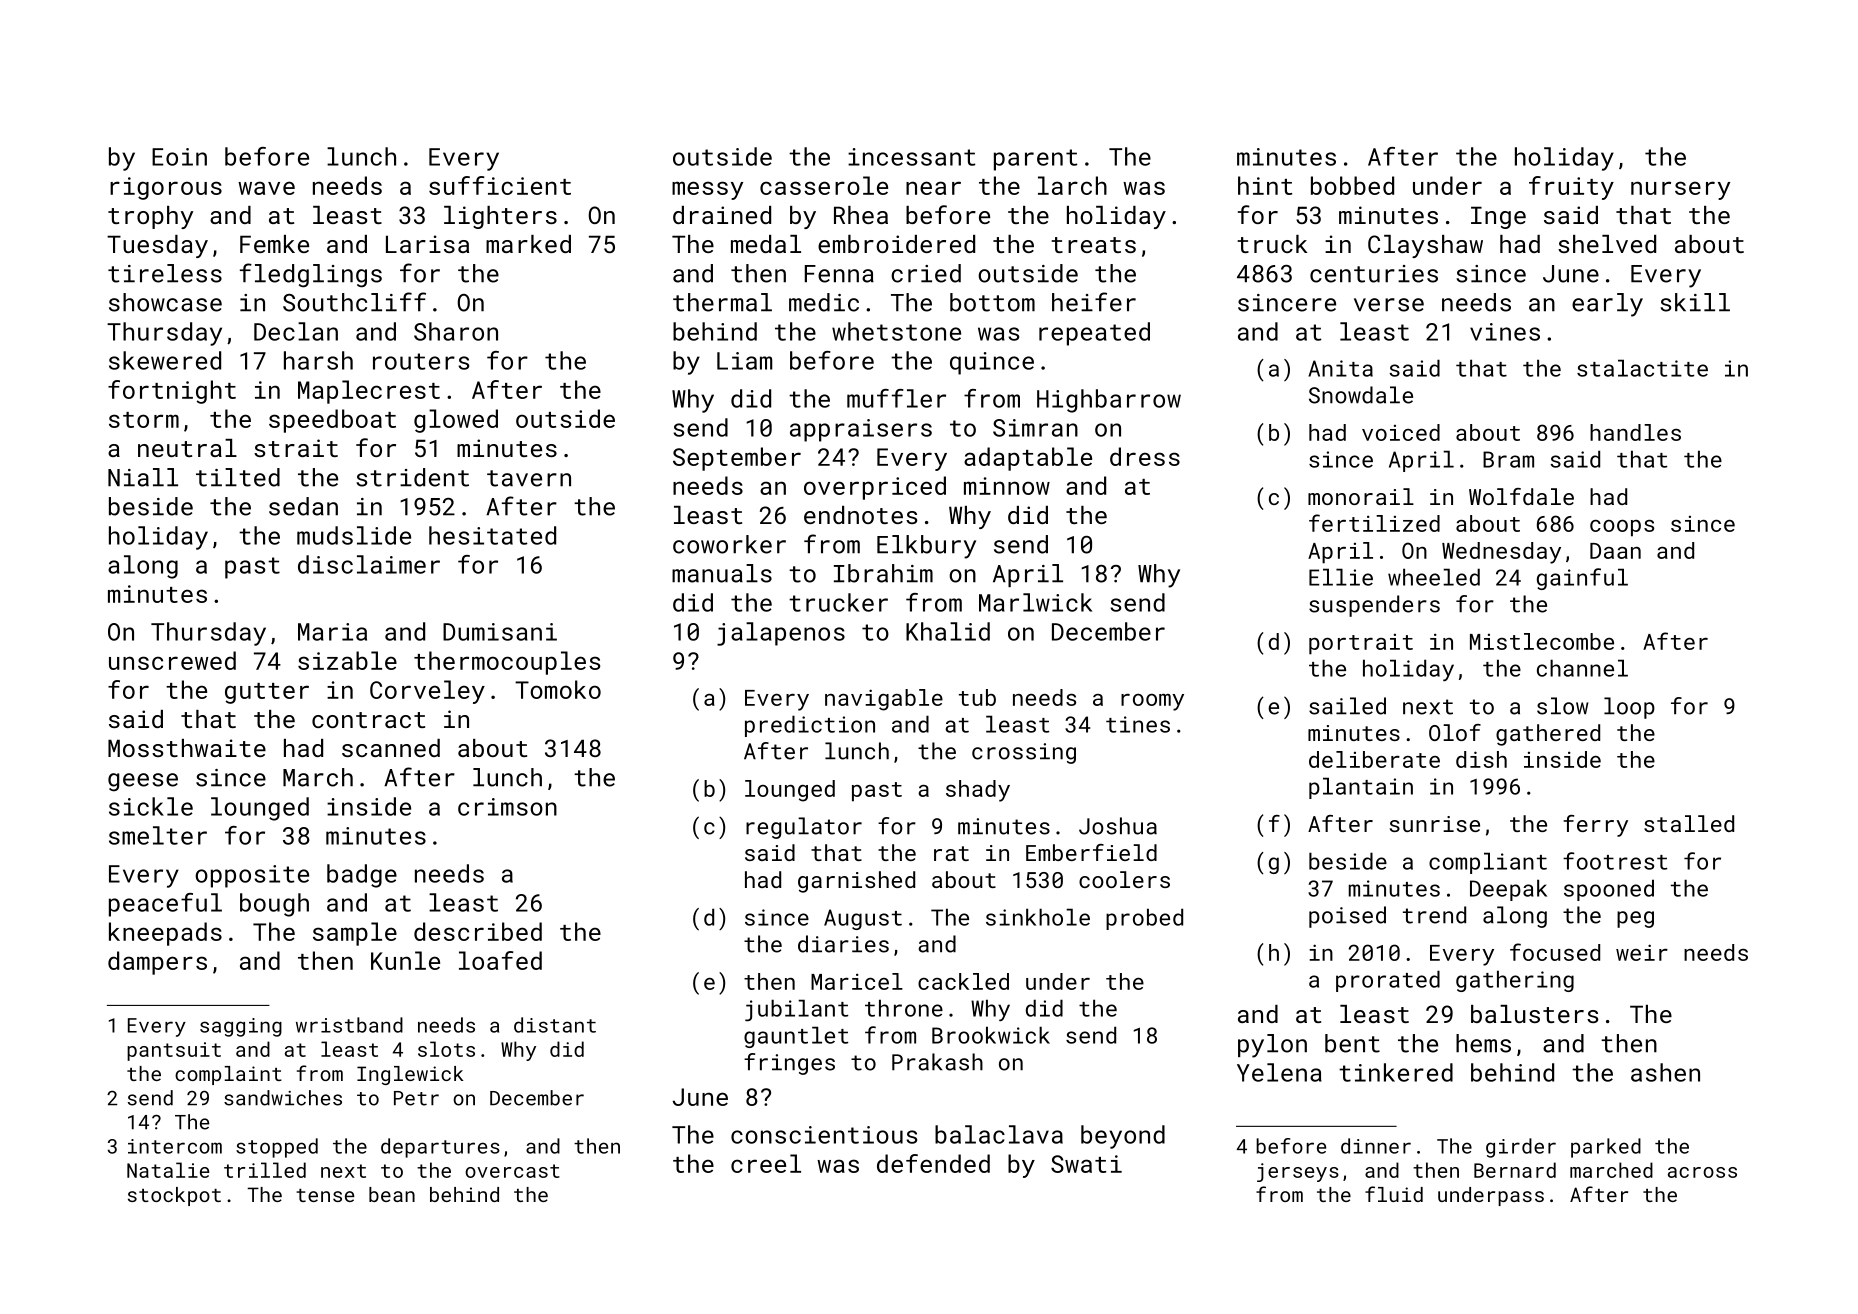  Describe the element at coordinates (144, 420) in the page. I see `storm` at that location.
